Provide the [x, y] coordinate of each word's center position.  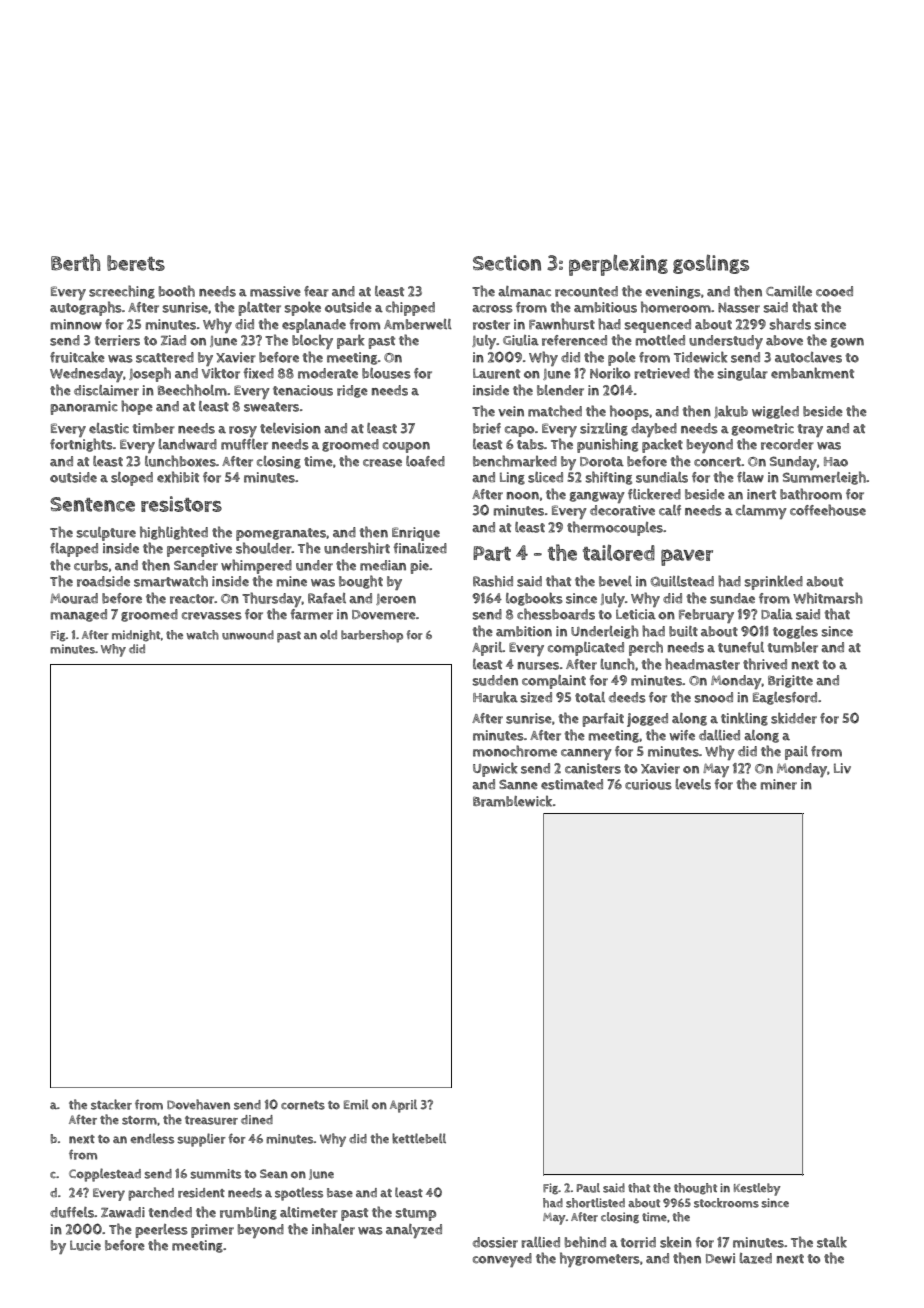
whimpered [256, 566]
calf [670, 510]
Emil [356, 1104]
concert [717, 462]
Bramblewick [512, 801]
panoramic [84, 408]
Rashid [493, 581]
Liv [842, 768]
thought [695, 1189]
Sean [274, 1174]
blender [560, 390]
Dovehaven [198, 1104]
